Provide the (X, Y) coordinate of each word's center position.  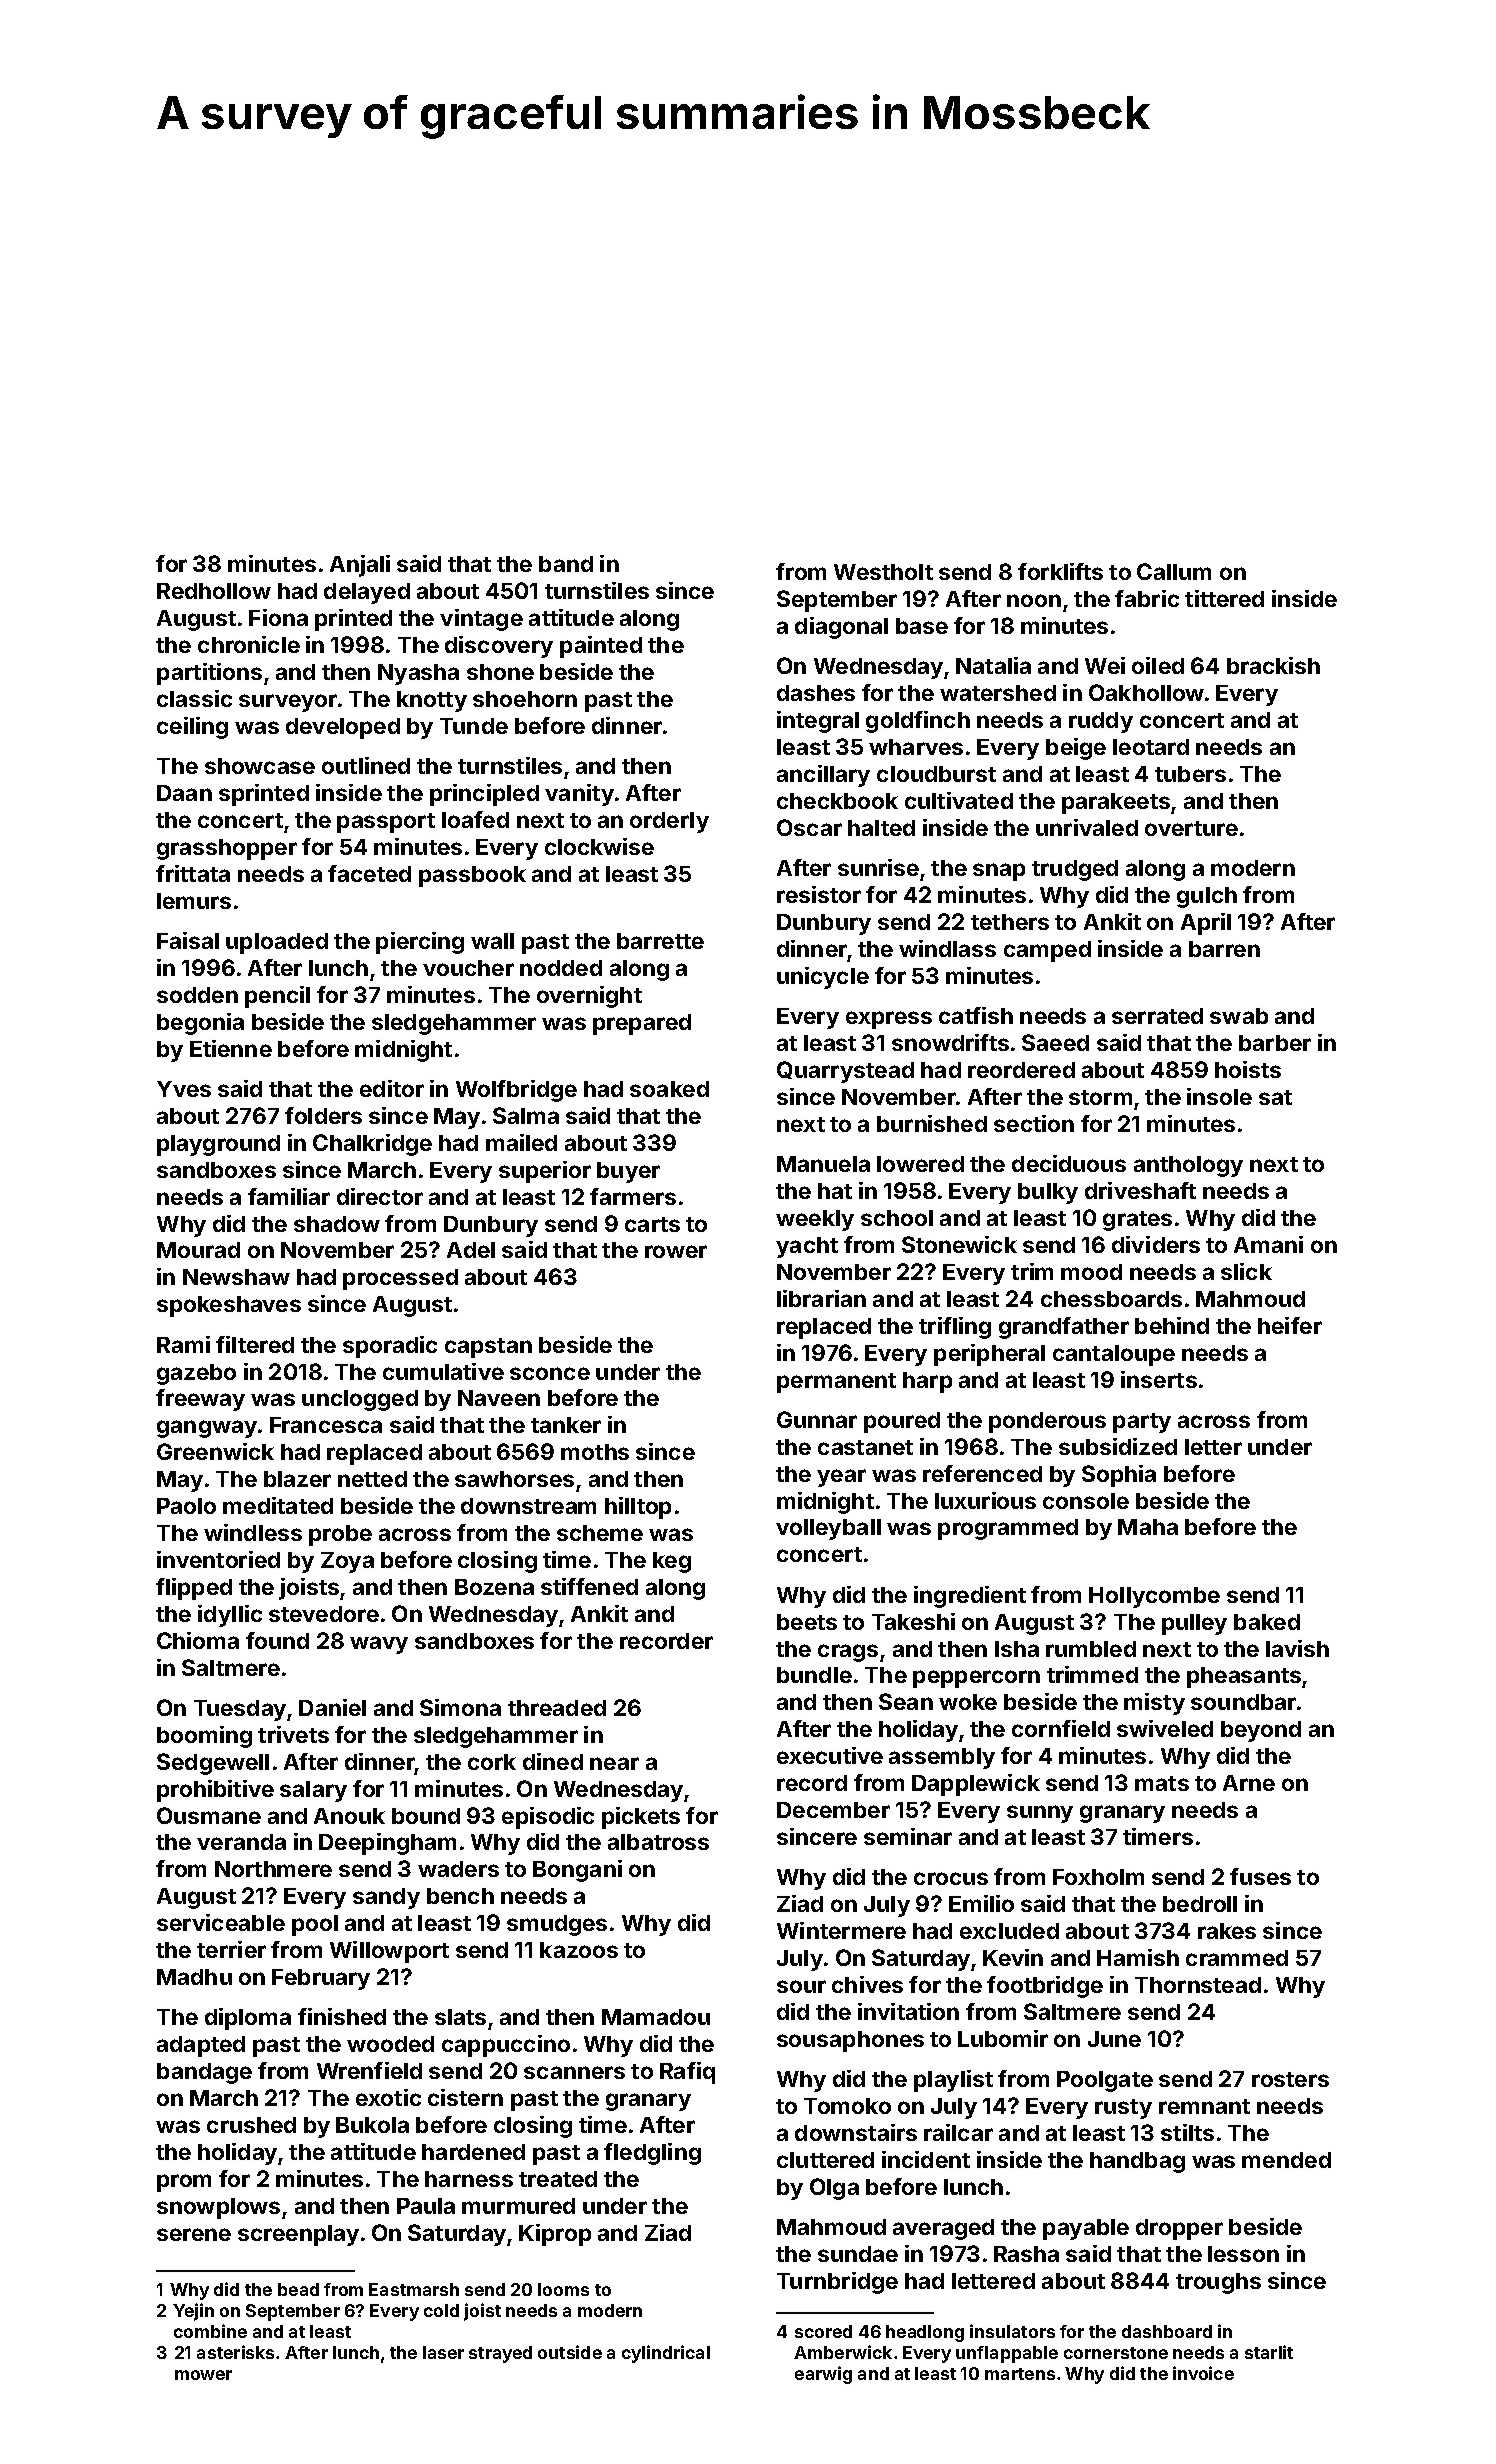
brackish (1273, 665)
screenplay (298, 2235)
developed (343, 728)
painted (601, 647)
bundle (814, 1675)
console (1086, 1501)
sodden (197, 995)
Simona (460, 1707)
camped (1047, 951)
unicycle (823, 978)
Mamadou (656, 2017)
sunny (1040, 1814)
